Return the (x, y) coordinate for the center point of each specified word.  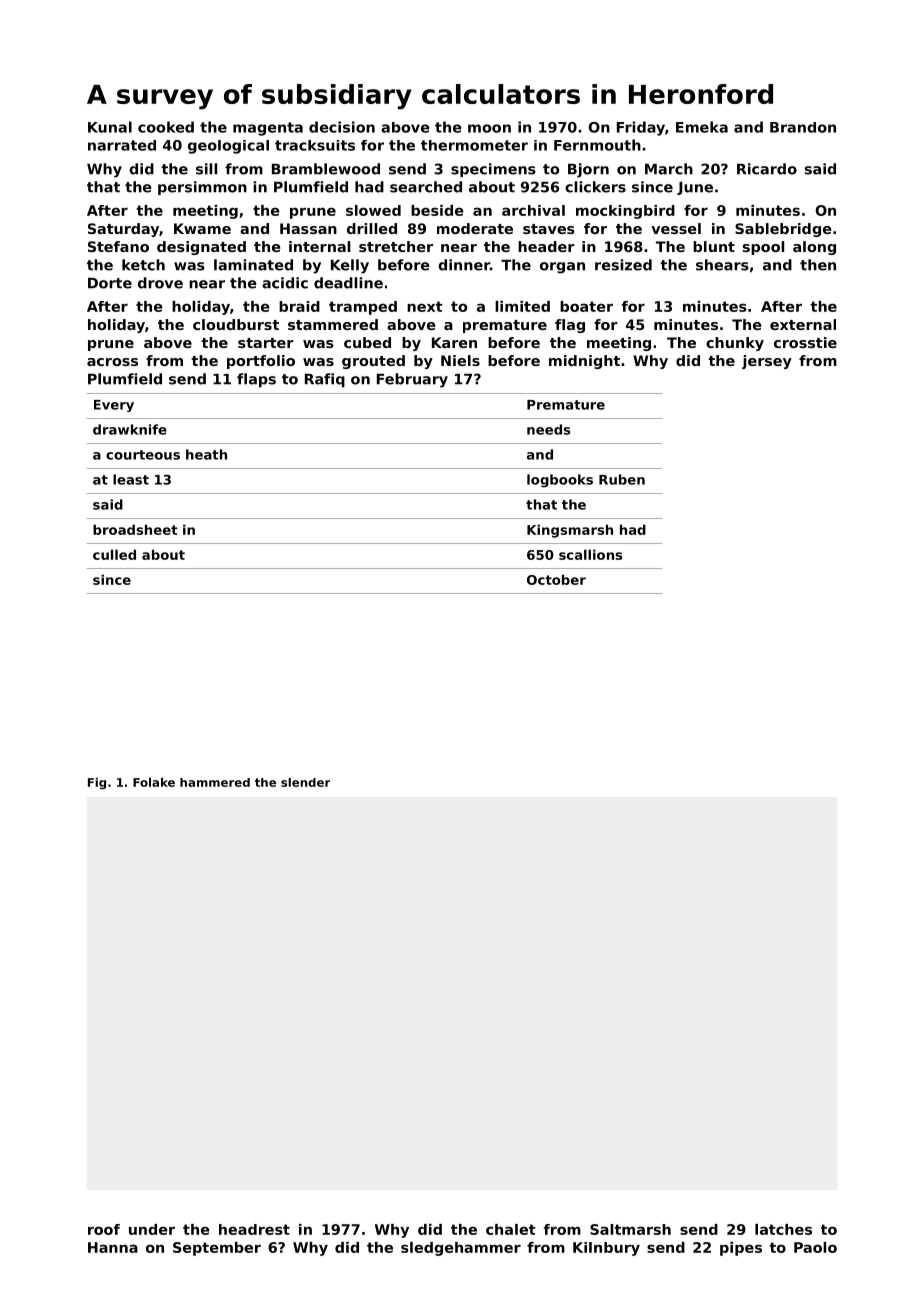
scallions (590, 554)
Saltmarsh (630, 1229)
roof (104, 1229)
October (556, 579)
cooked (166, 127)
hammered (215, 782)
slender (305, 782)
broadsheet (135, 529)
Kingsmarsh (570, 531)
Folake (154, 782)
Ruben (622, 479)
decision (342, 127)
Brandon (803, 127)
